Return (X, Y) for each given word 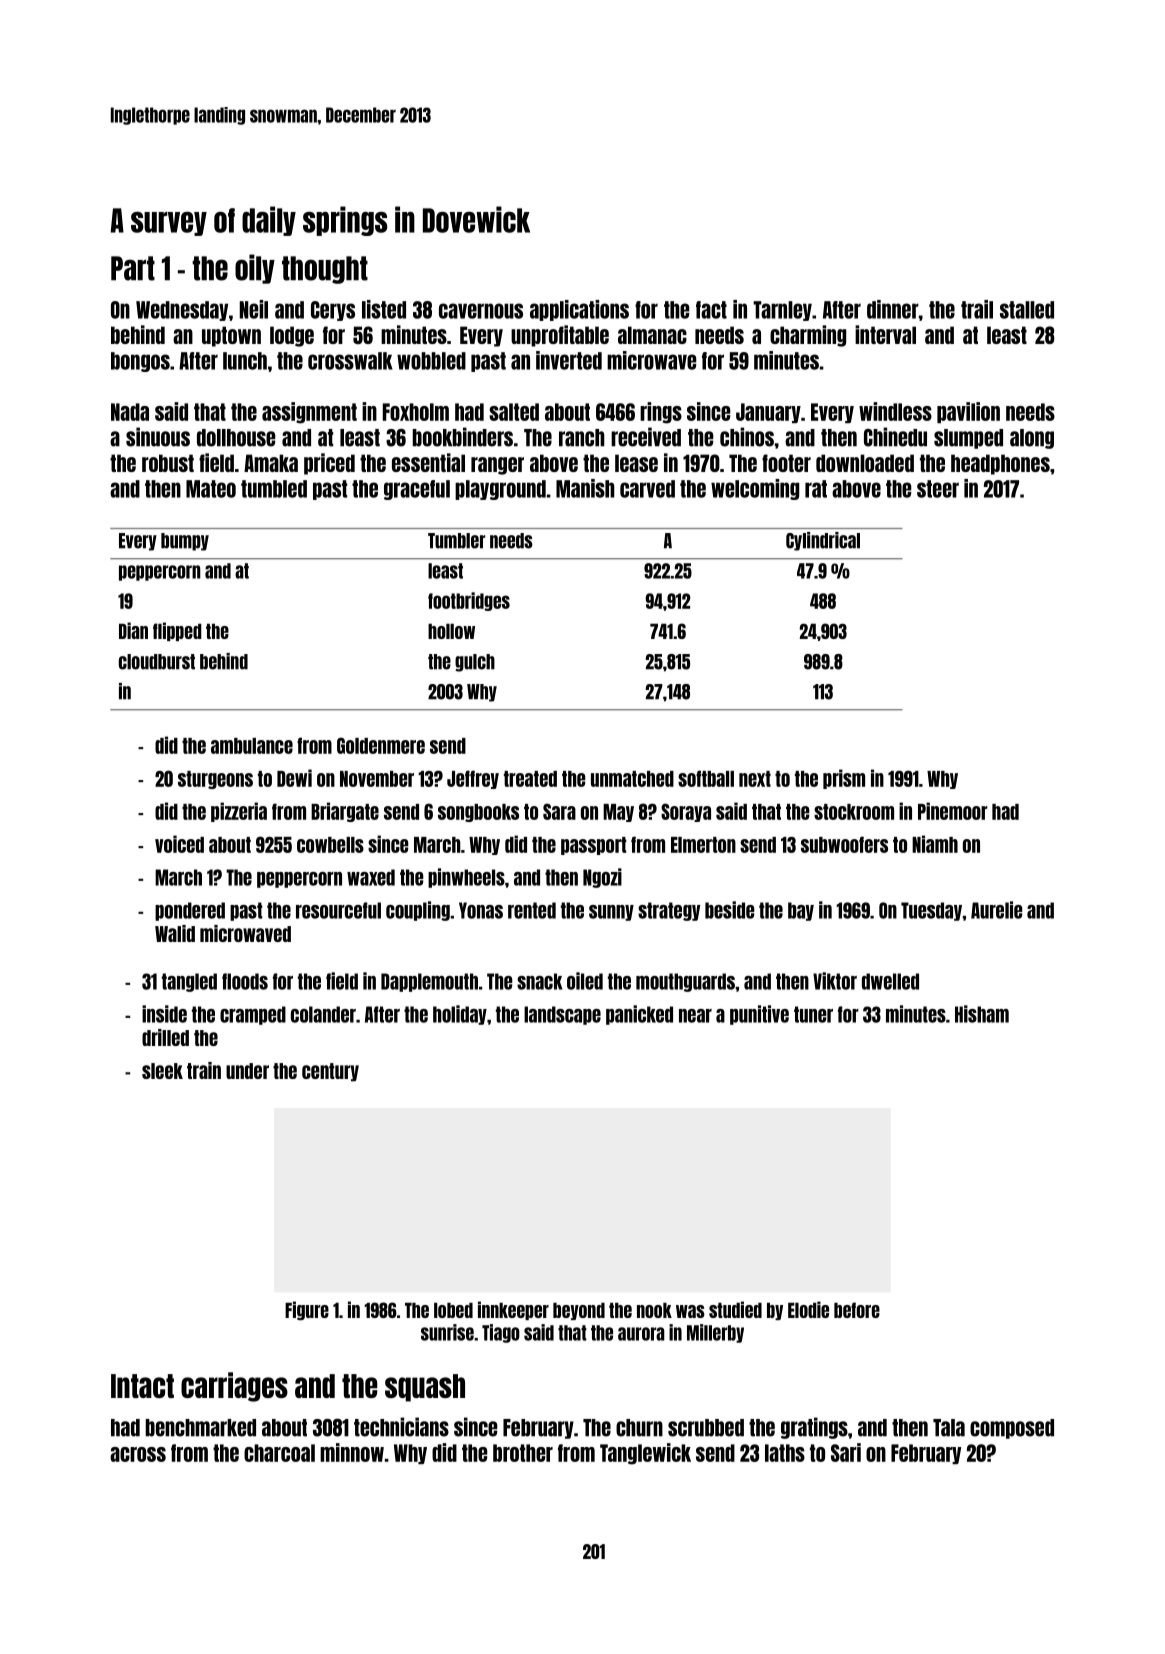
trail (977, 309)
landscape (562, 1015)
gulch (475, 663)
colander (323, 1014)
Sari (846, 1452)
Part (133, 268)
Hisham (982, 1014)
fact (711, 310)
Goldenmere (381, 745)
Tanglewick (645, 1454)
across (138, 1454)
